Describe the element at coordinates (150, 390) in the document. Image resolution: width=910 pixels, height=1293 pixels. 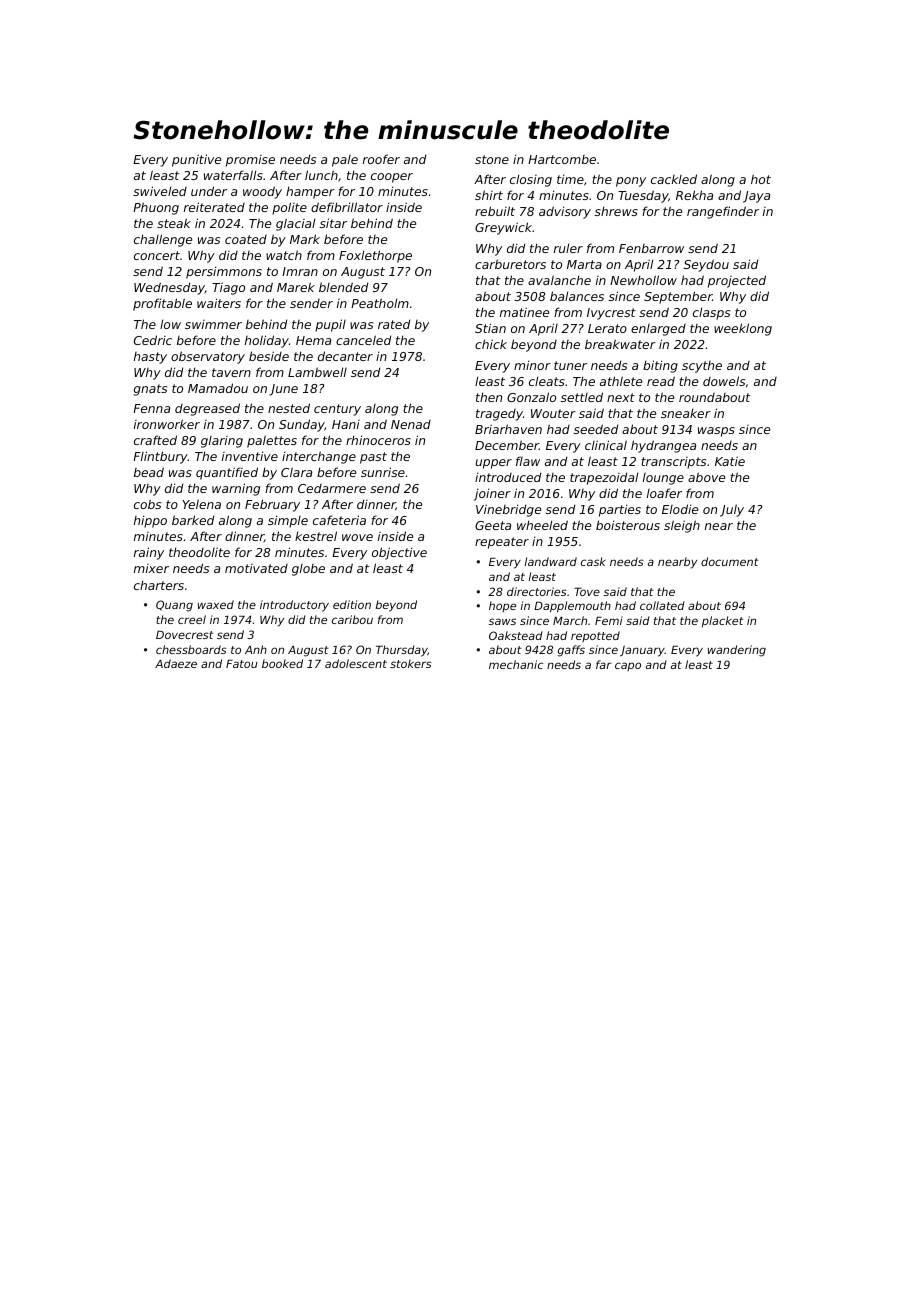
I see `gnats` at that location.
